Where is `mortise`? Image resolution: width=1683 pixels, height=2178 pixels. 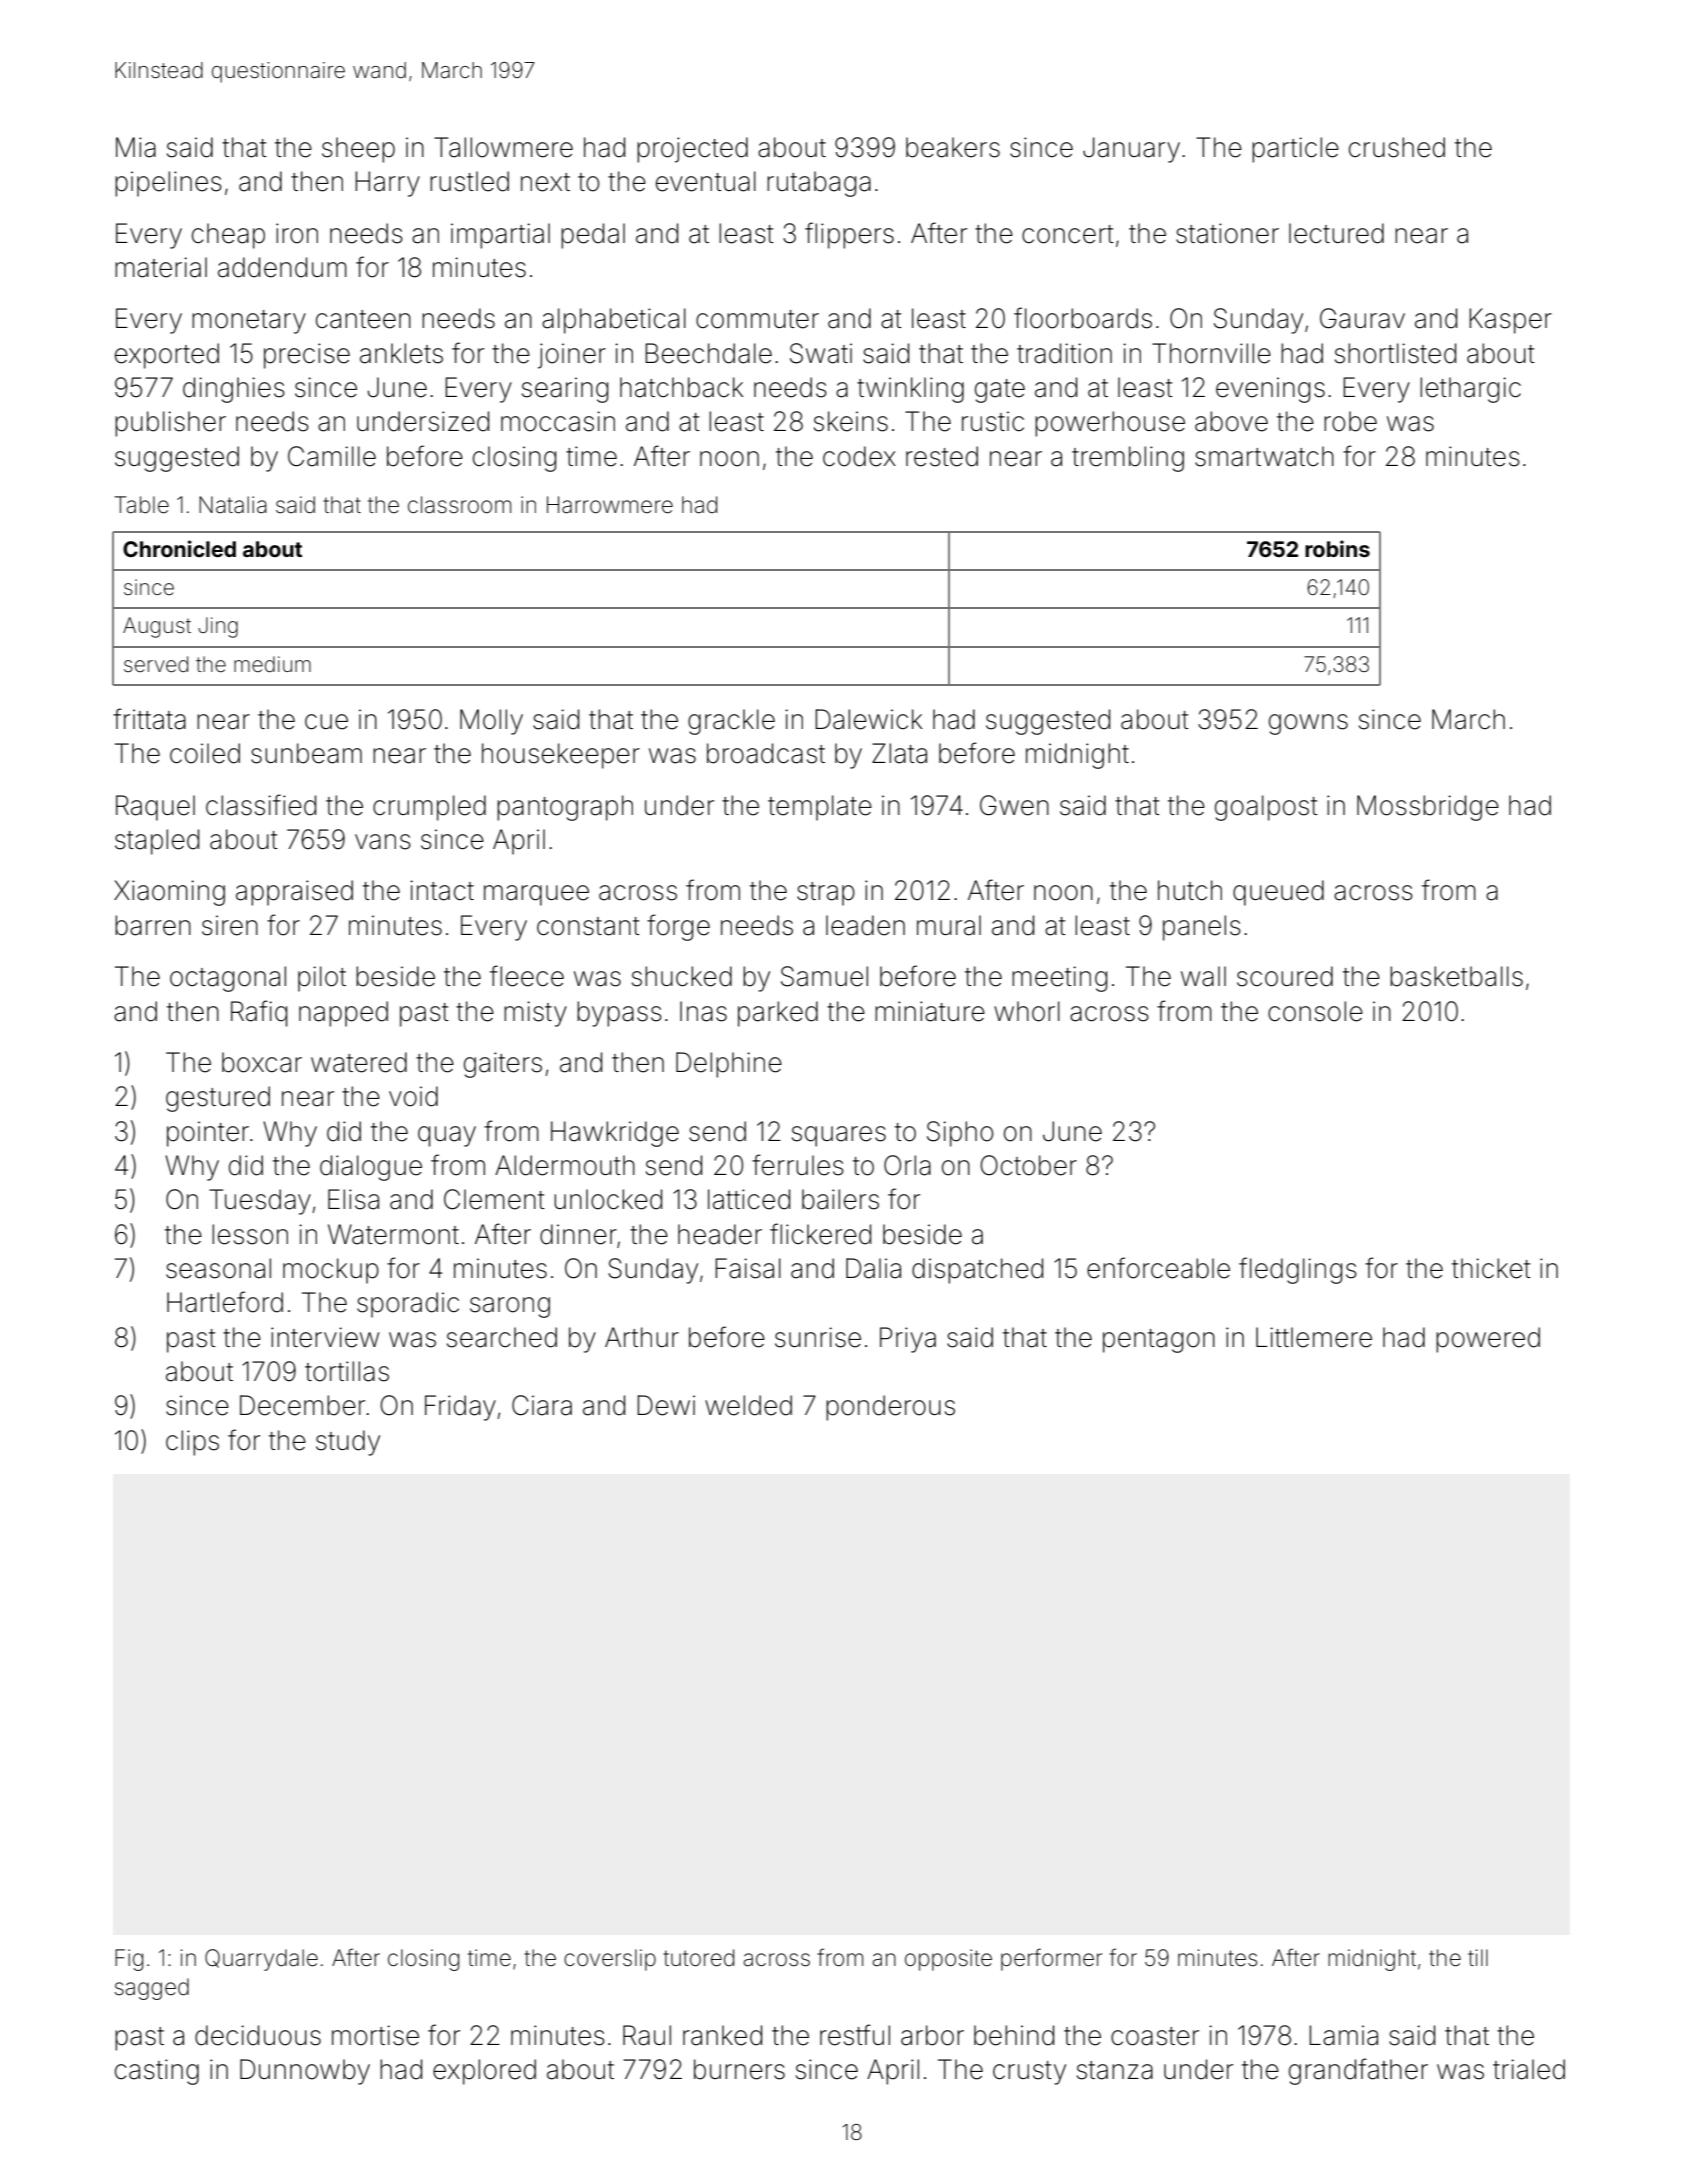 mortise is located at coordinates (375, 2035).
